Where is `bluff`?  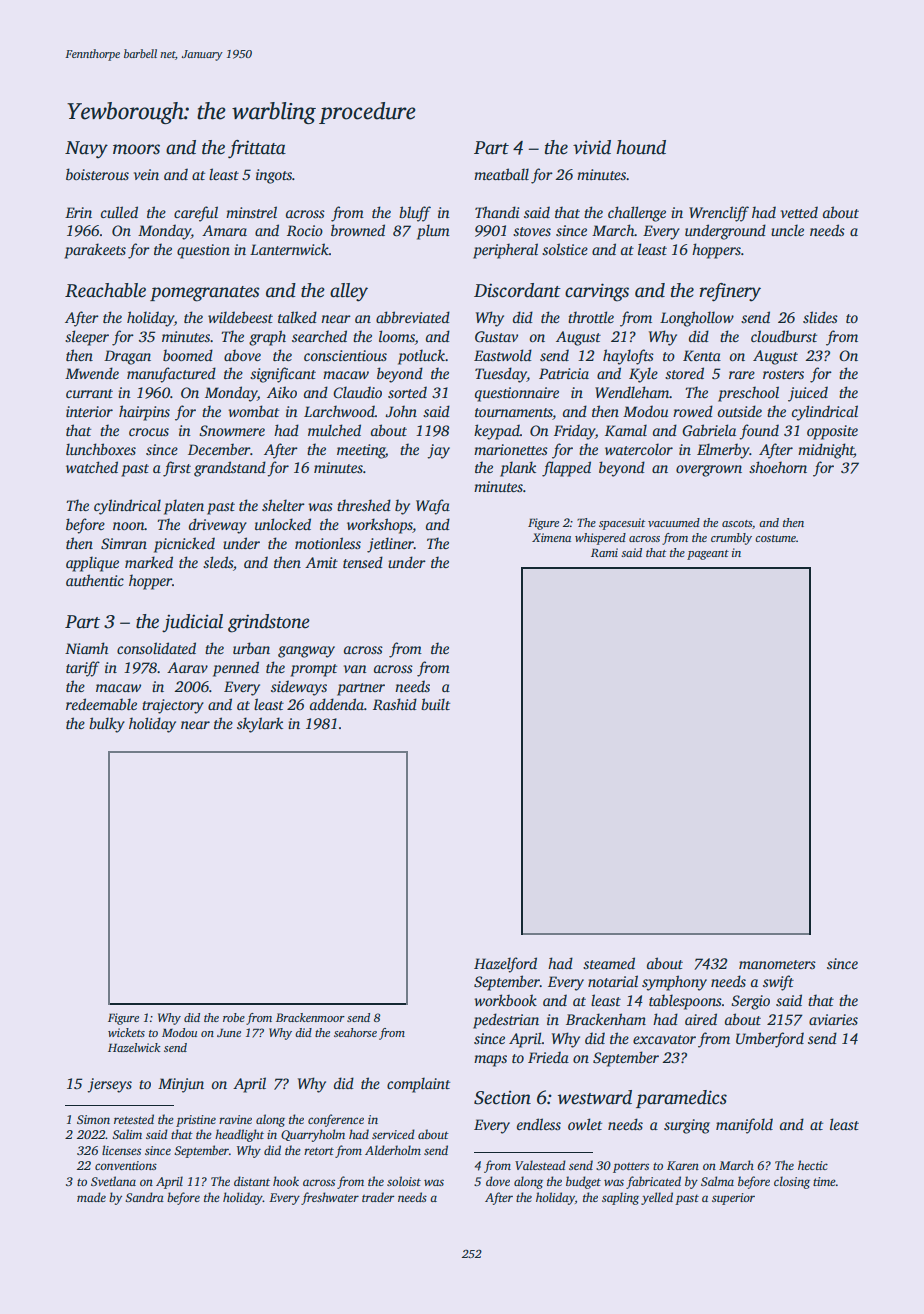
bluff is located at coordinates (415, 214).
